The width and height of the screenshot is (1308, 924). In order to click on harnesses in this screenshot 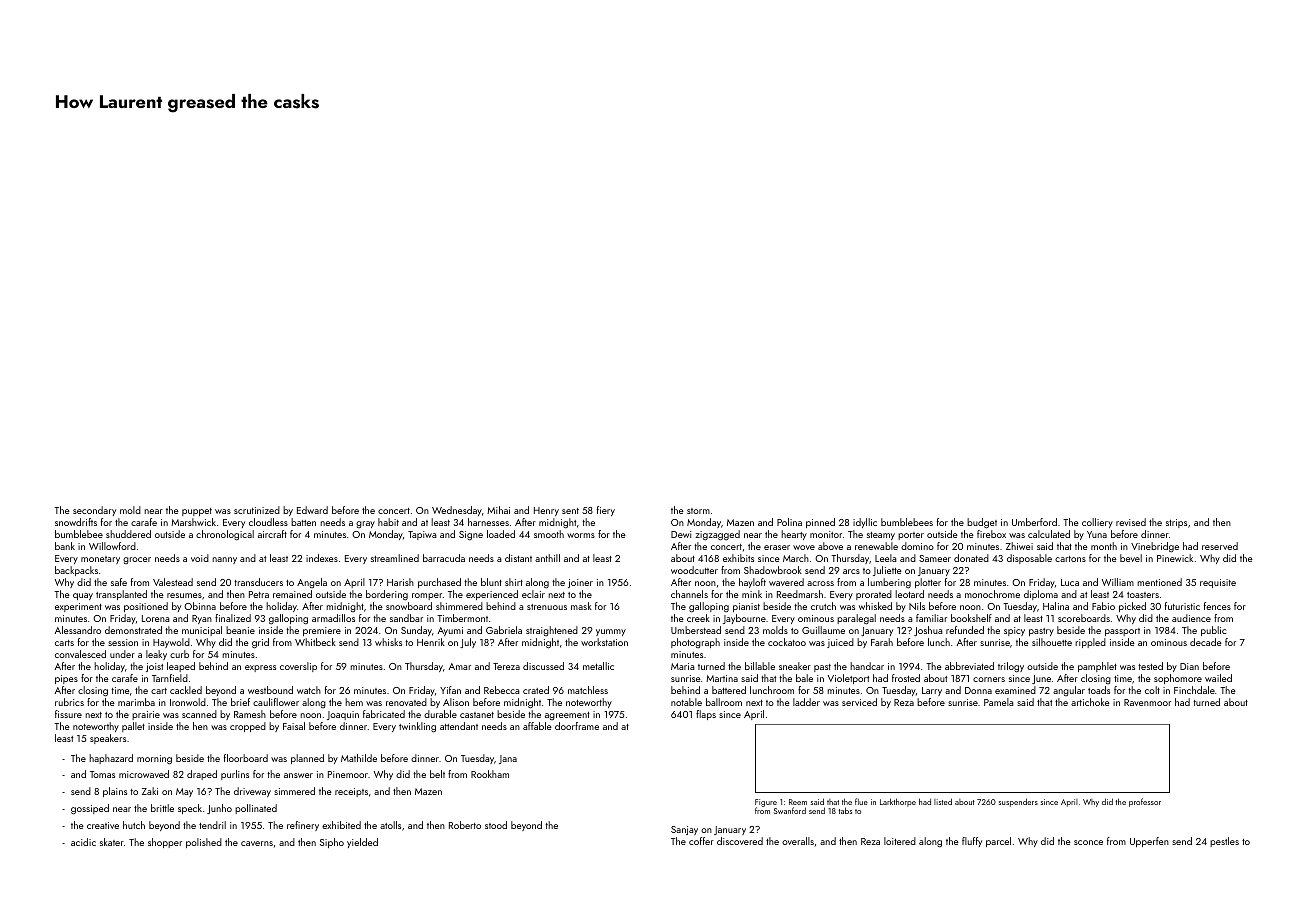, I will do `click(488, 522)`.
